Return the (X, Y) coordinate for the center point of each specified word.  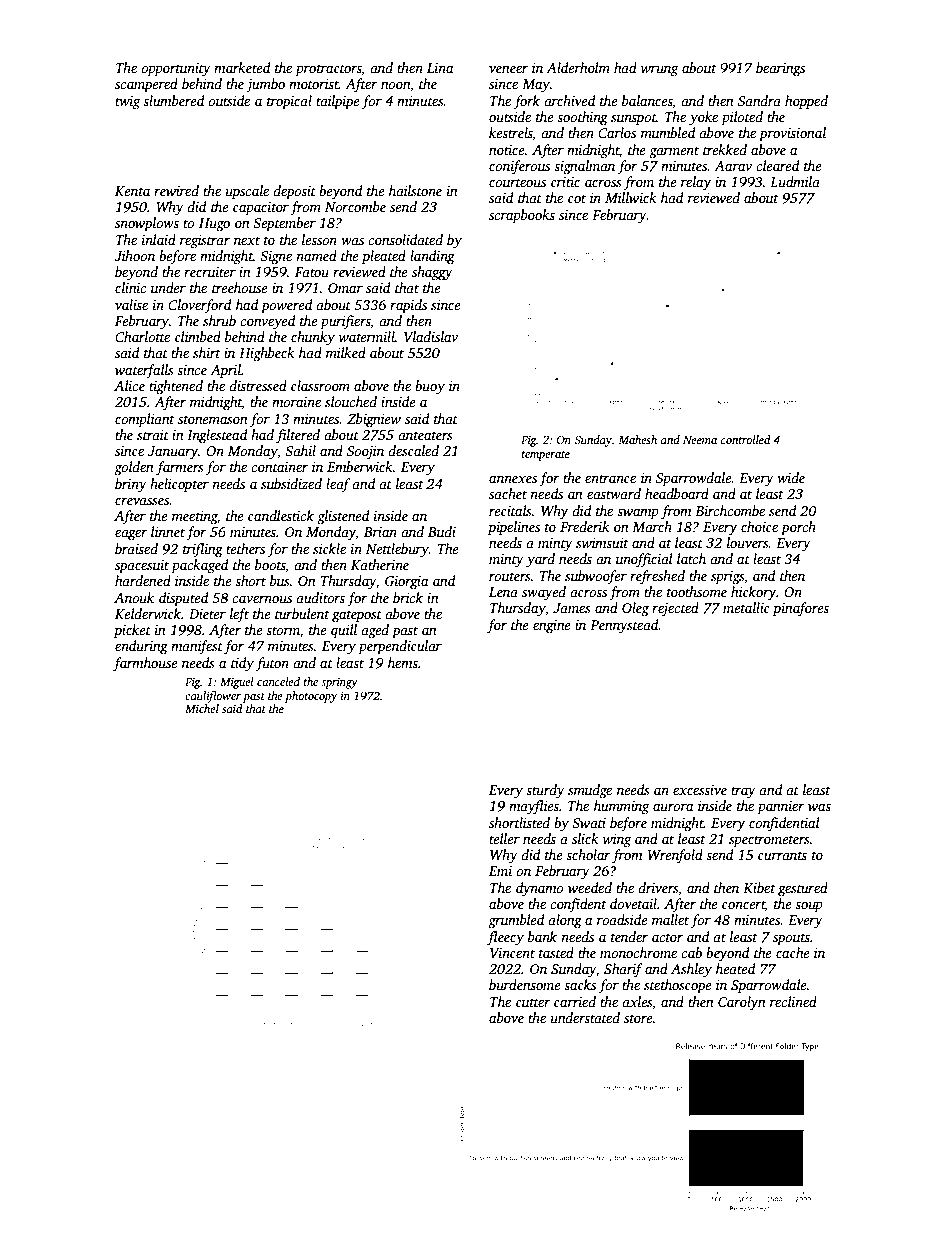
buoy (430, 387)
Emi (500, 871)
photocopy (311, 697)
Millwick (631, 197)
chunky (313, 338)
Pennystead (624, 626)
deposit (294, 192)
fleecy (505, 938)
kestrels (511, 134)
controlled (746, 439)
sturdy (545, 791)
